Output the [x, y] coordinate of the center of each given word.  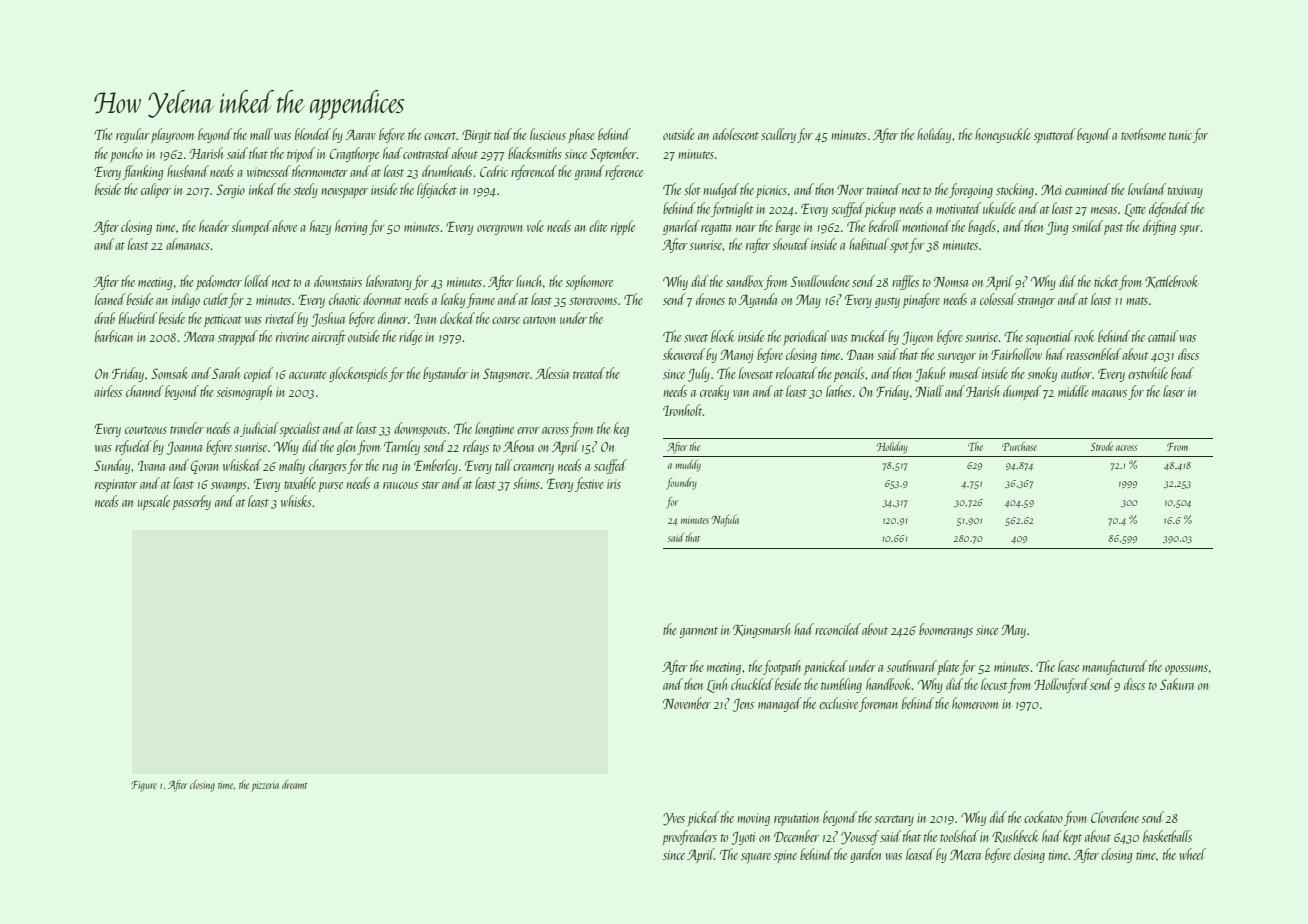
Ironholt [683, 410]
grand [589, 172]
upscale [154, 502]
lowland [1147, 189]
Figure [144, 786]
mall [261, 134]
